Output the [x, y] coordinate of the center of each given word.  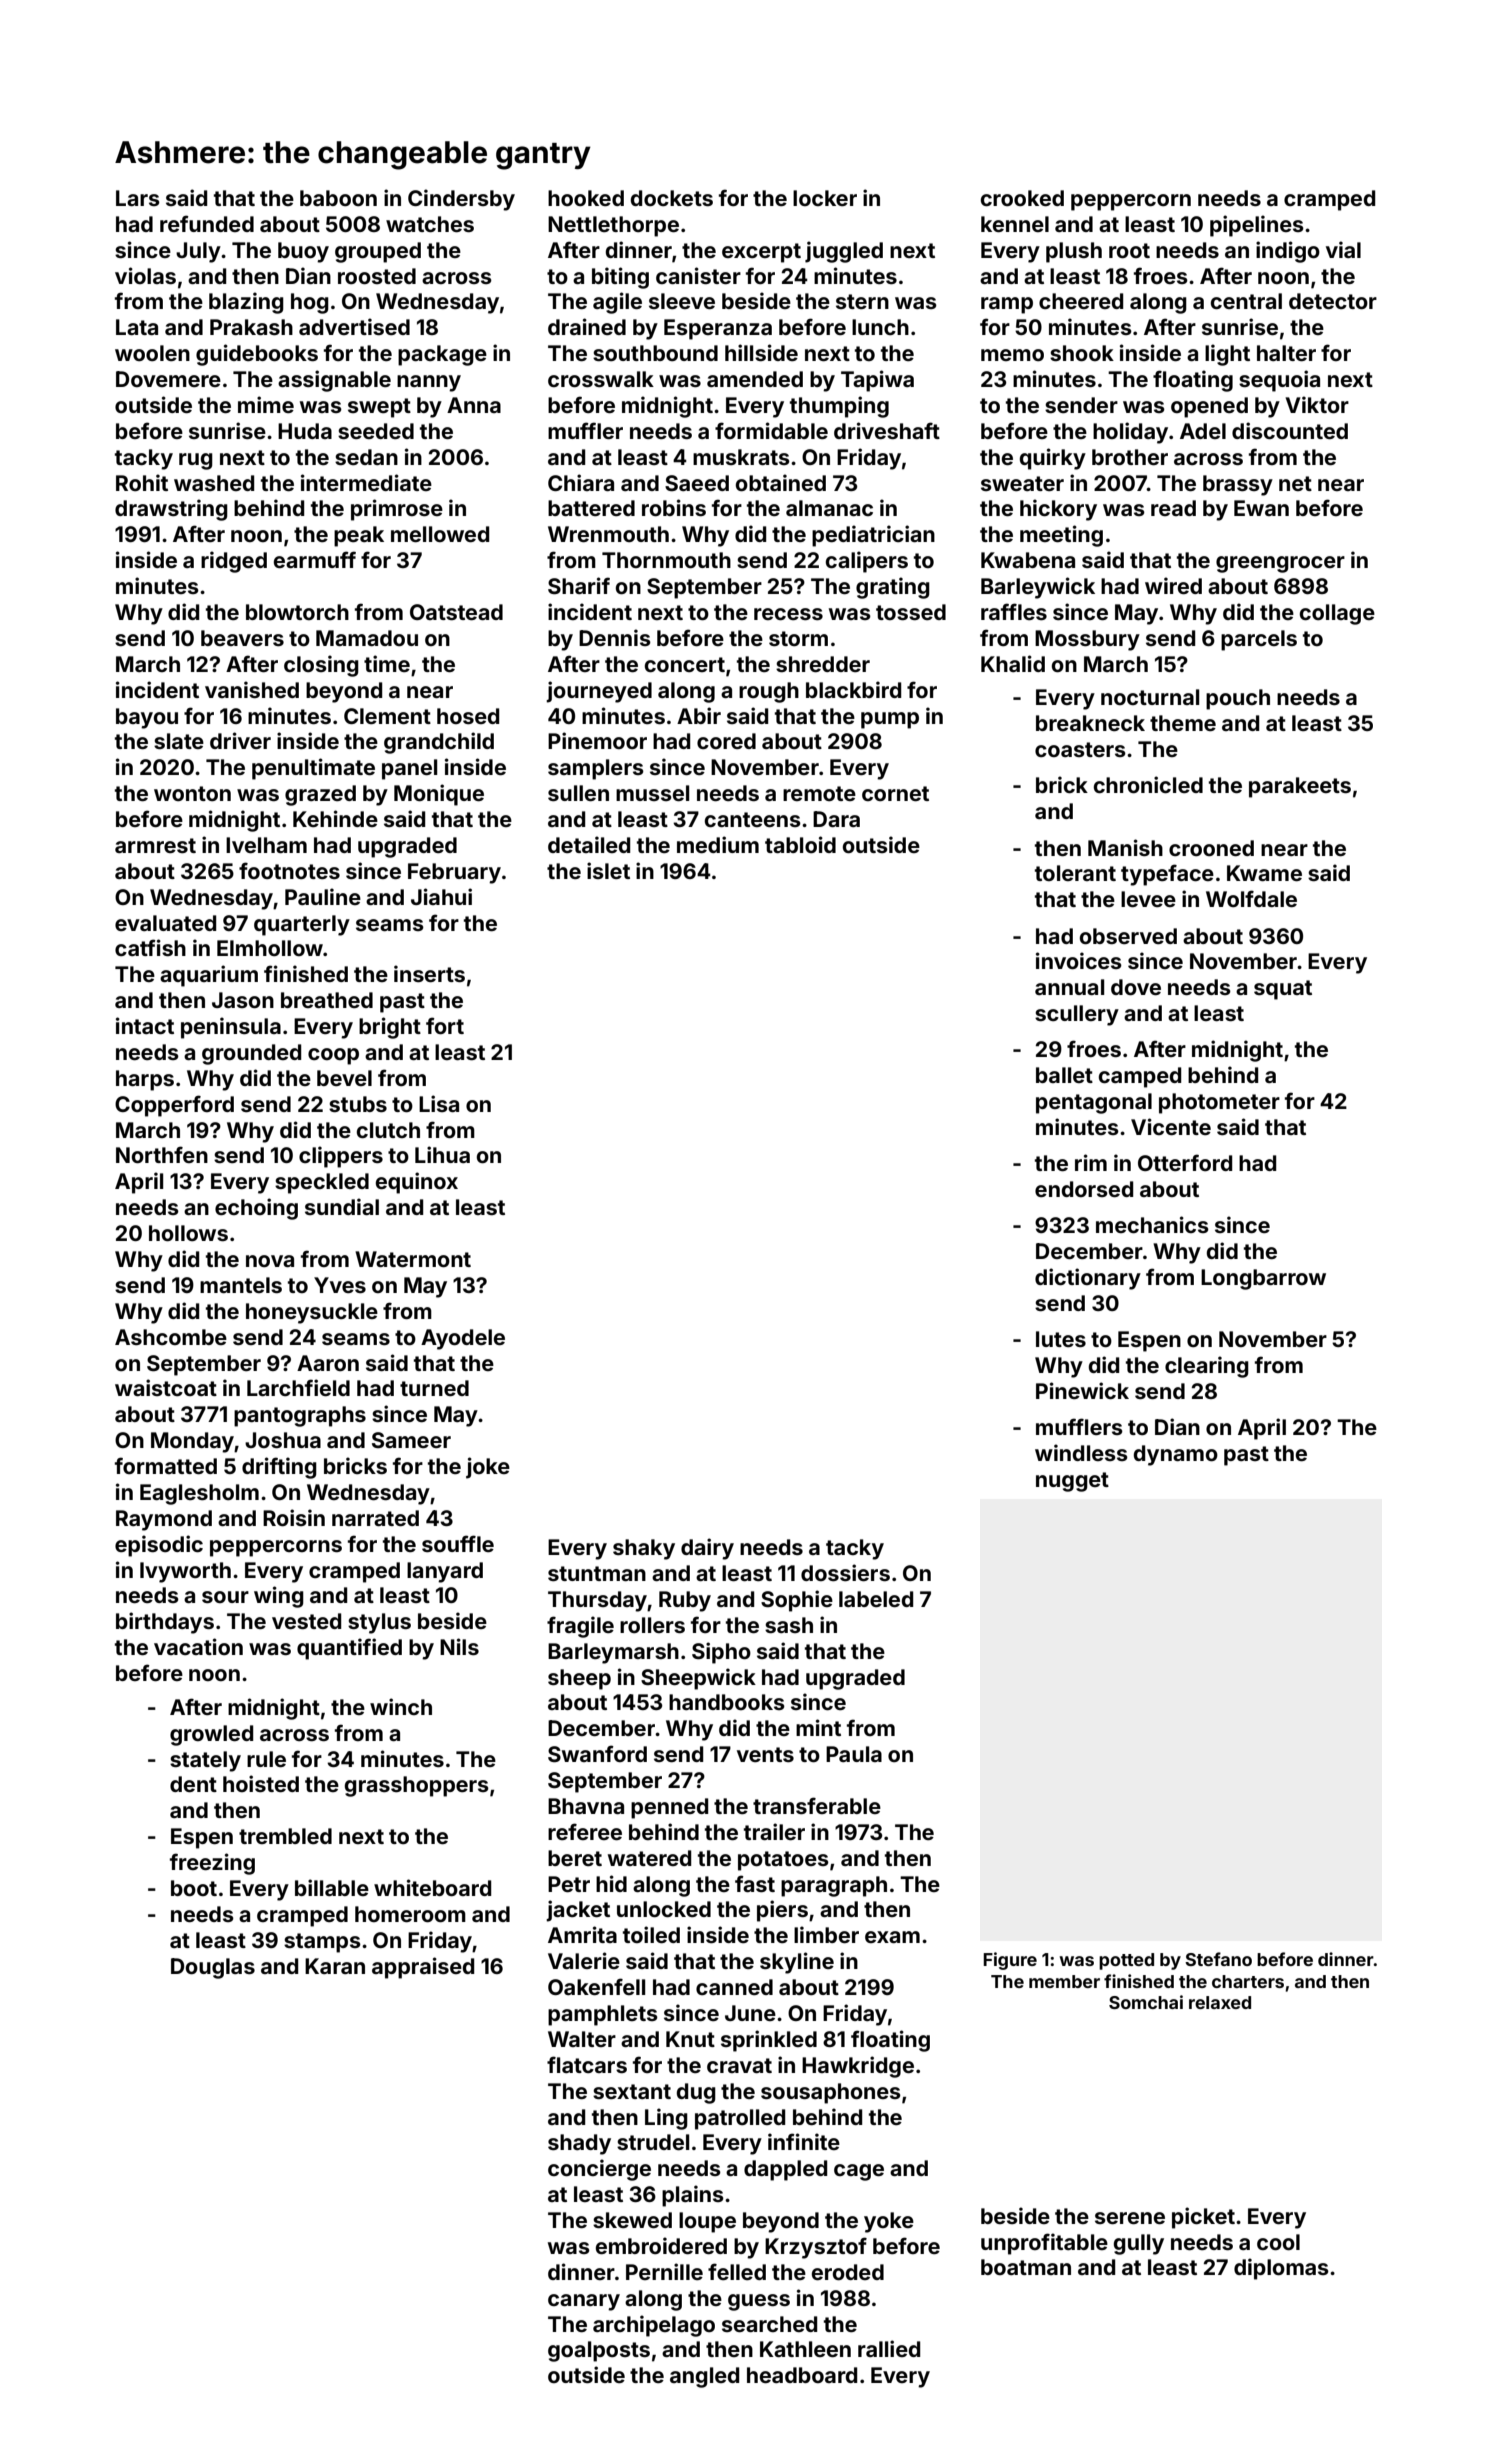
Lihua [442, 1154]
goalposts [599, 2351]
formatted [166, 1465]
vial [1343, 249]
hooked [586, 198]
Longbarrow [1263, 1279]
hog [310, 303]
